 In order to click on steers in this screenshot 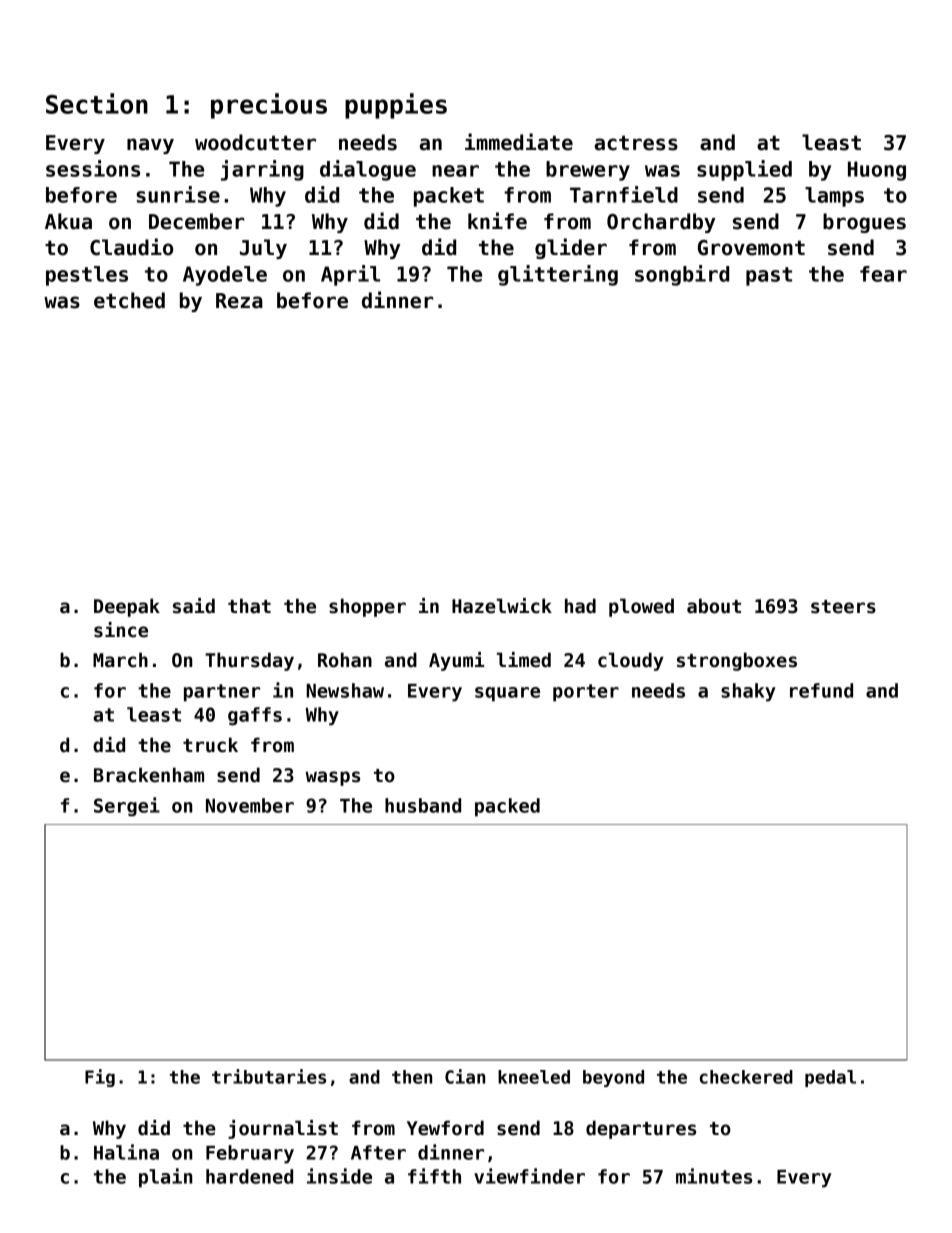, I will do `click(843, 607)`.
